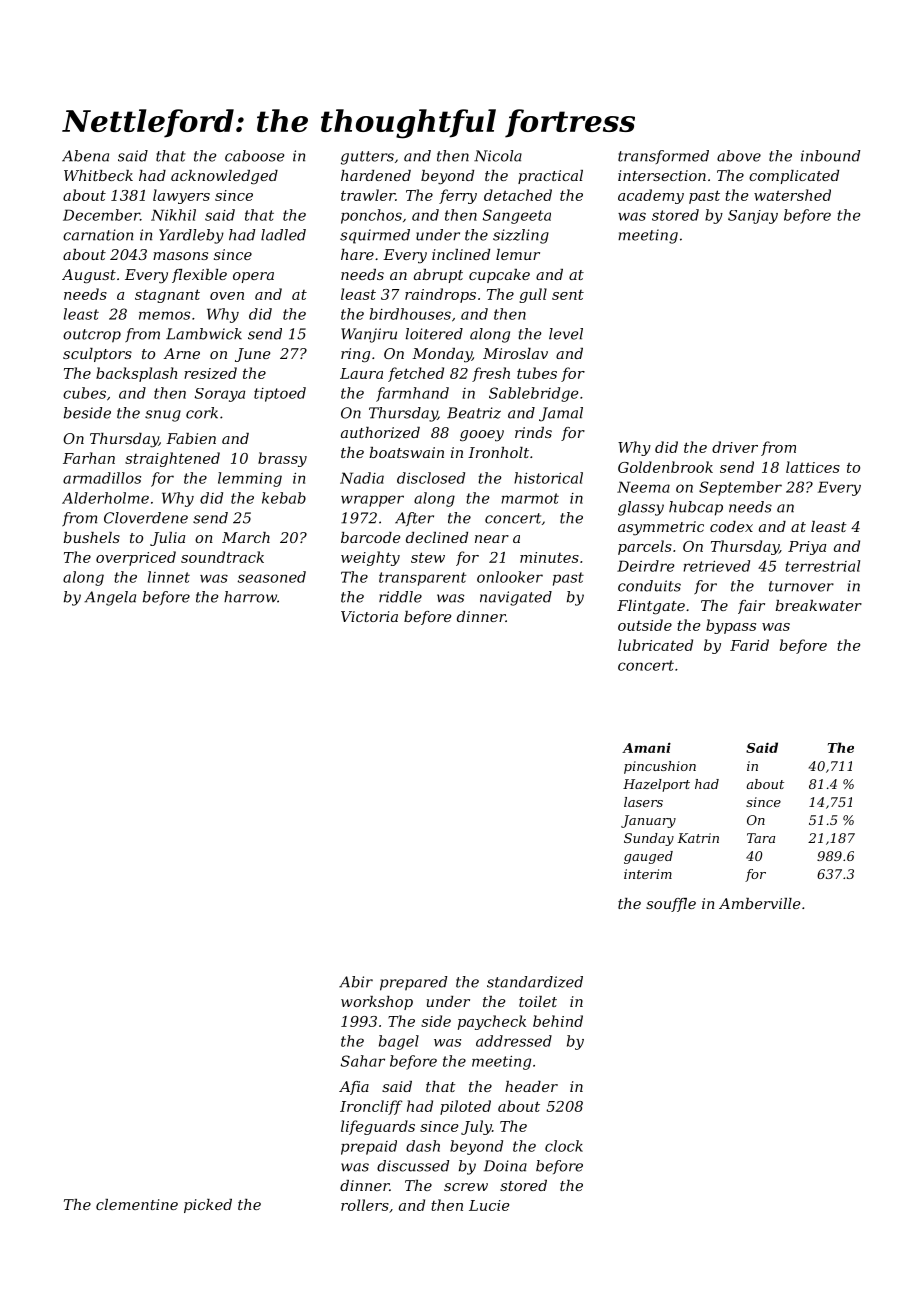  I want to click on Victoria, so click(369, 616).
